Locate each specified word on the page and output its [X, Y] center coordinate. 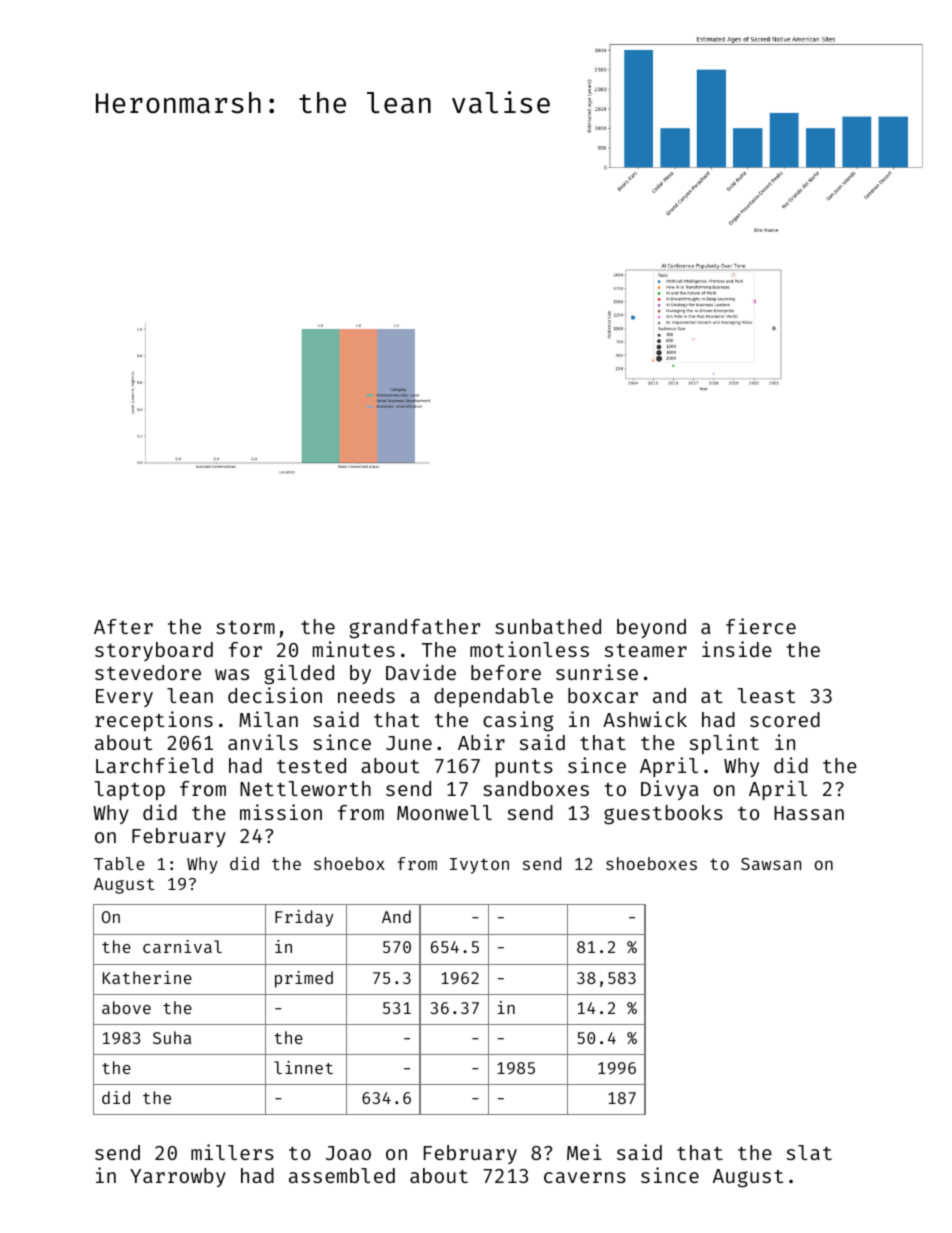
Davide [421, 672]
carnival [182, 946]
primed [304, 979]
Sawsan [771, 864]
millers [232, 1152]
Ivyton [479, 866]
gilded [299, 674]
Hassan [809, 813]
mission [281, 812]
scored [785, 719]
